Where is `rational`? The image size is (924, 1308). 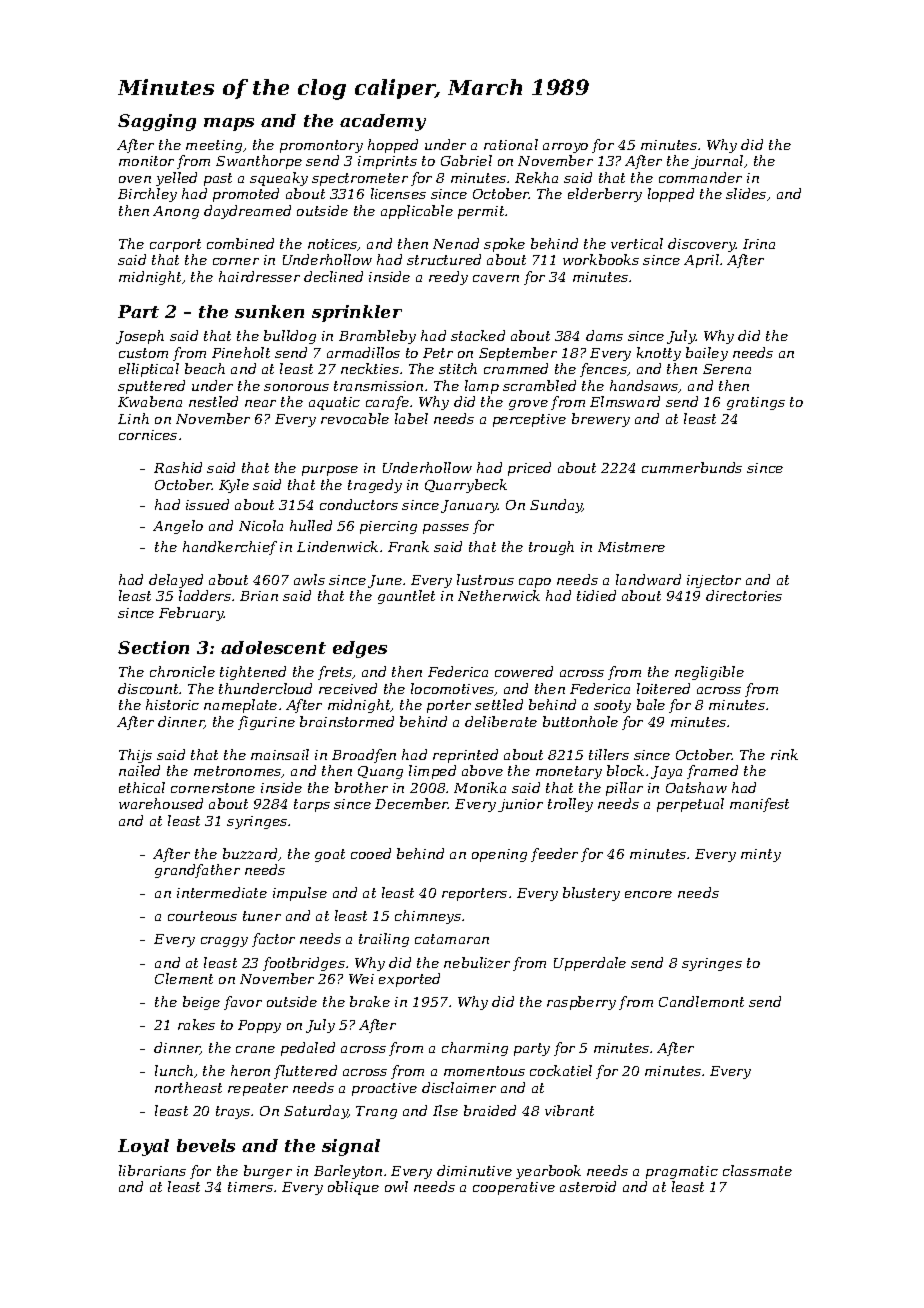
rational is located at coordinates (511, 144).
